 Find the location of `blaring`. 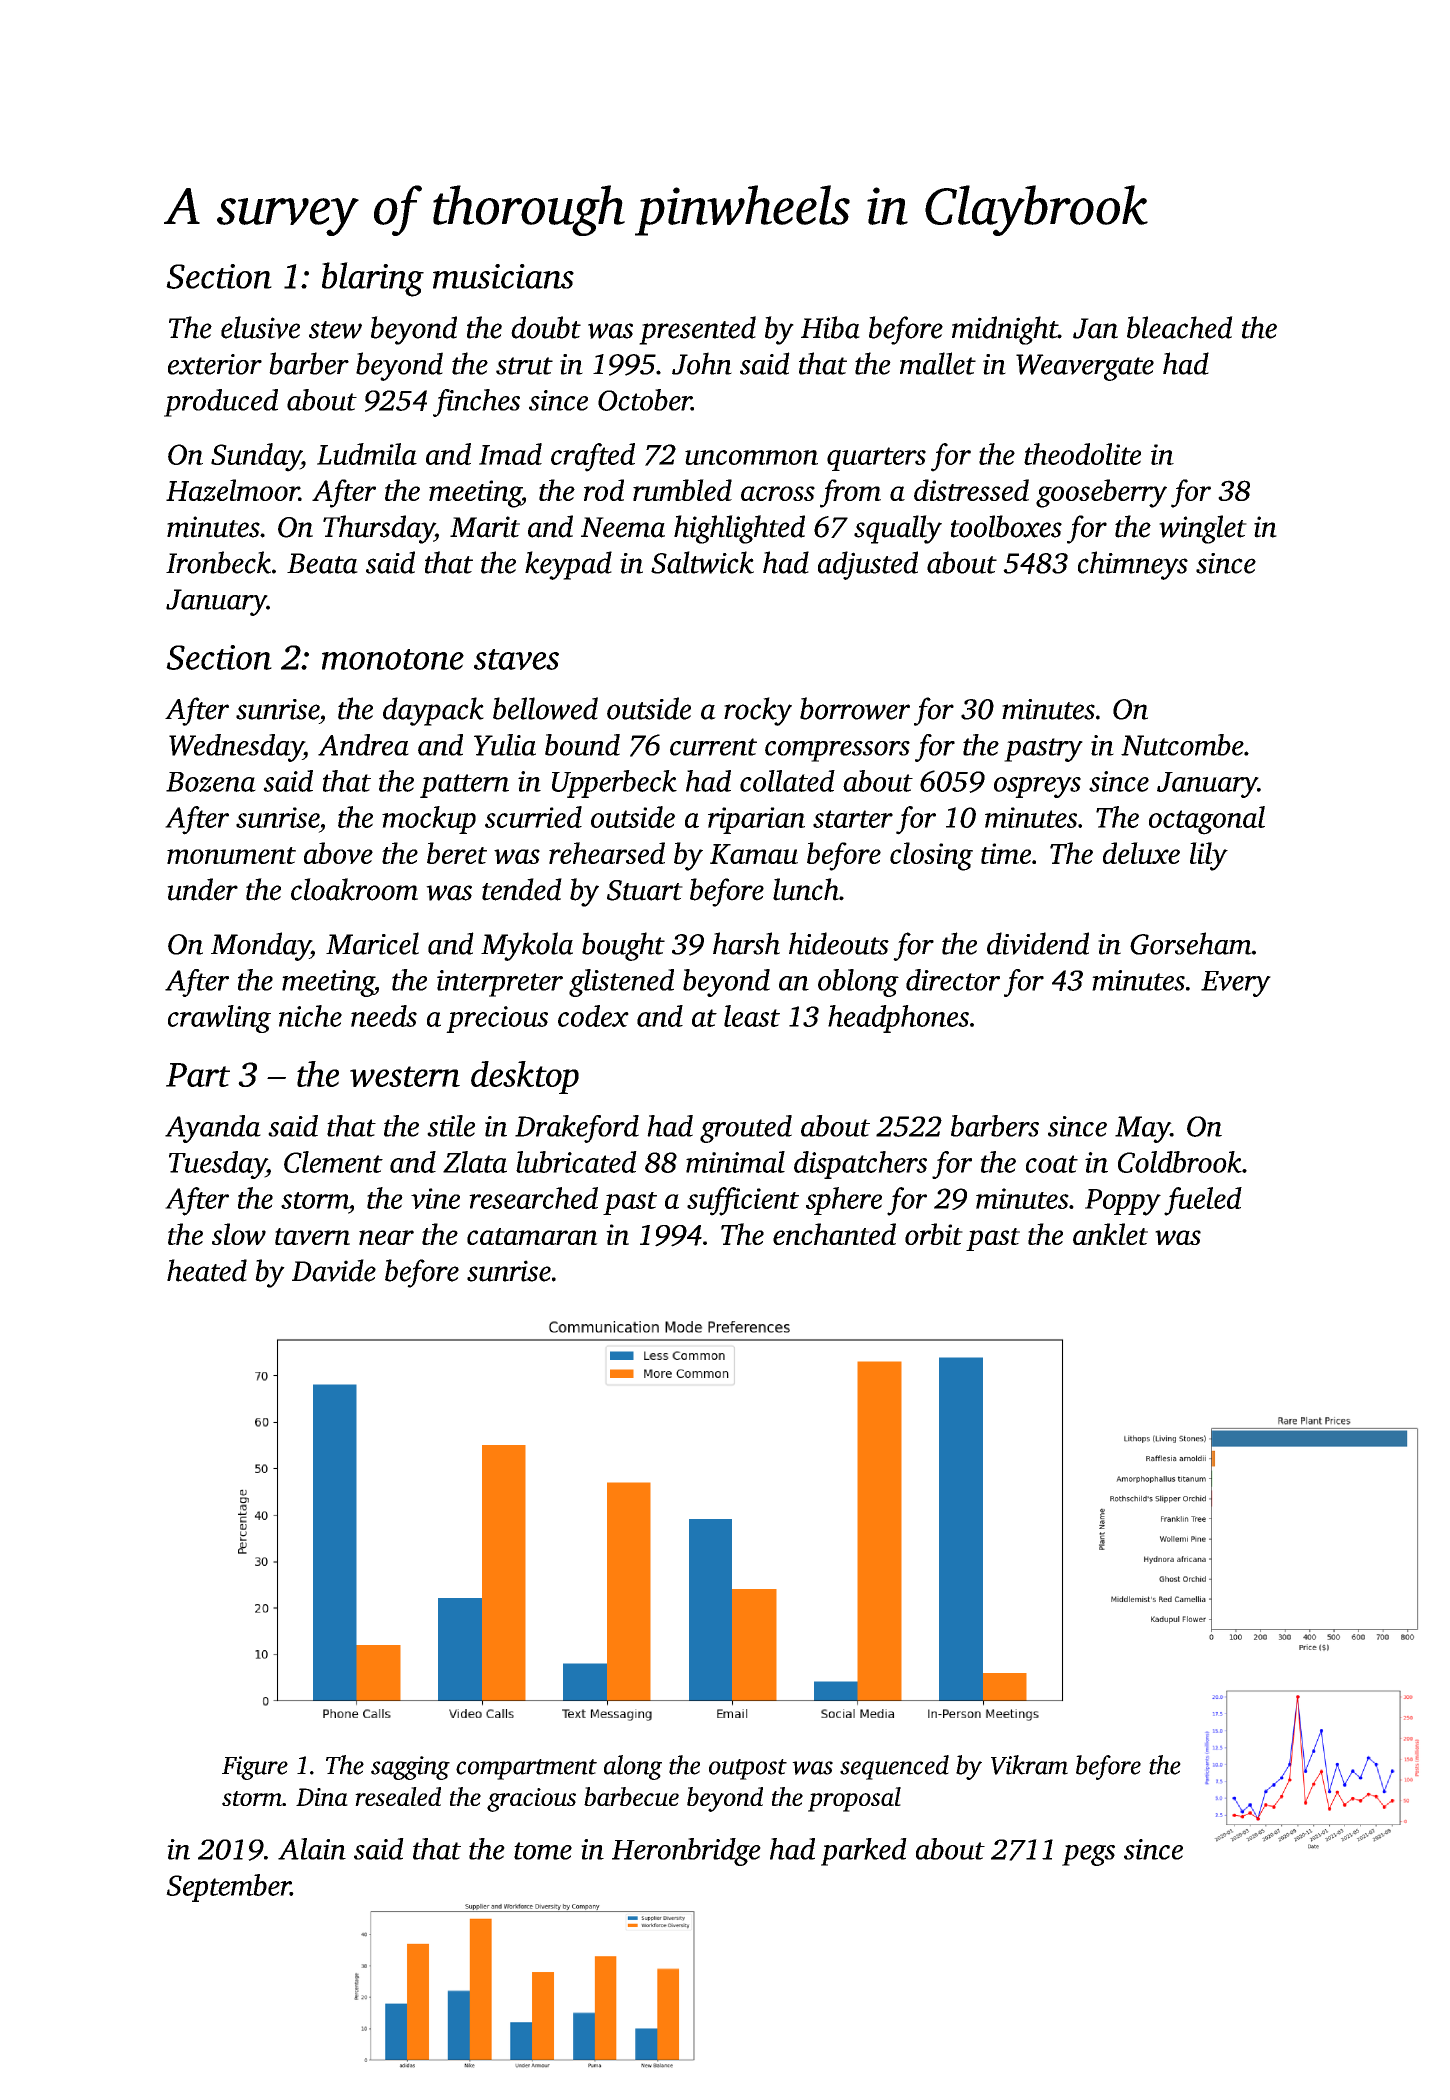

blaring is located at coordinates (373, 279).
